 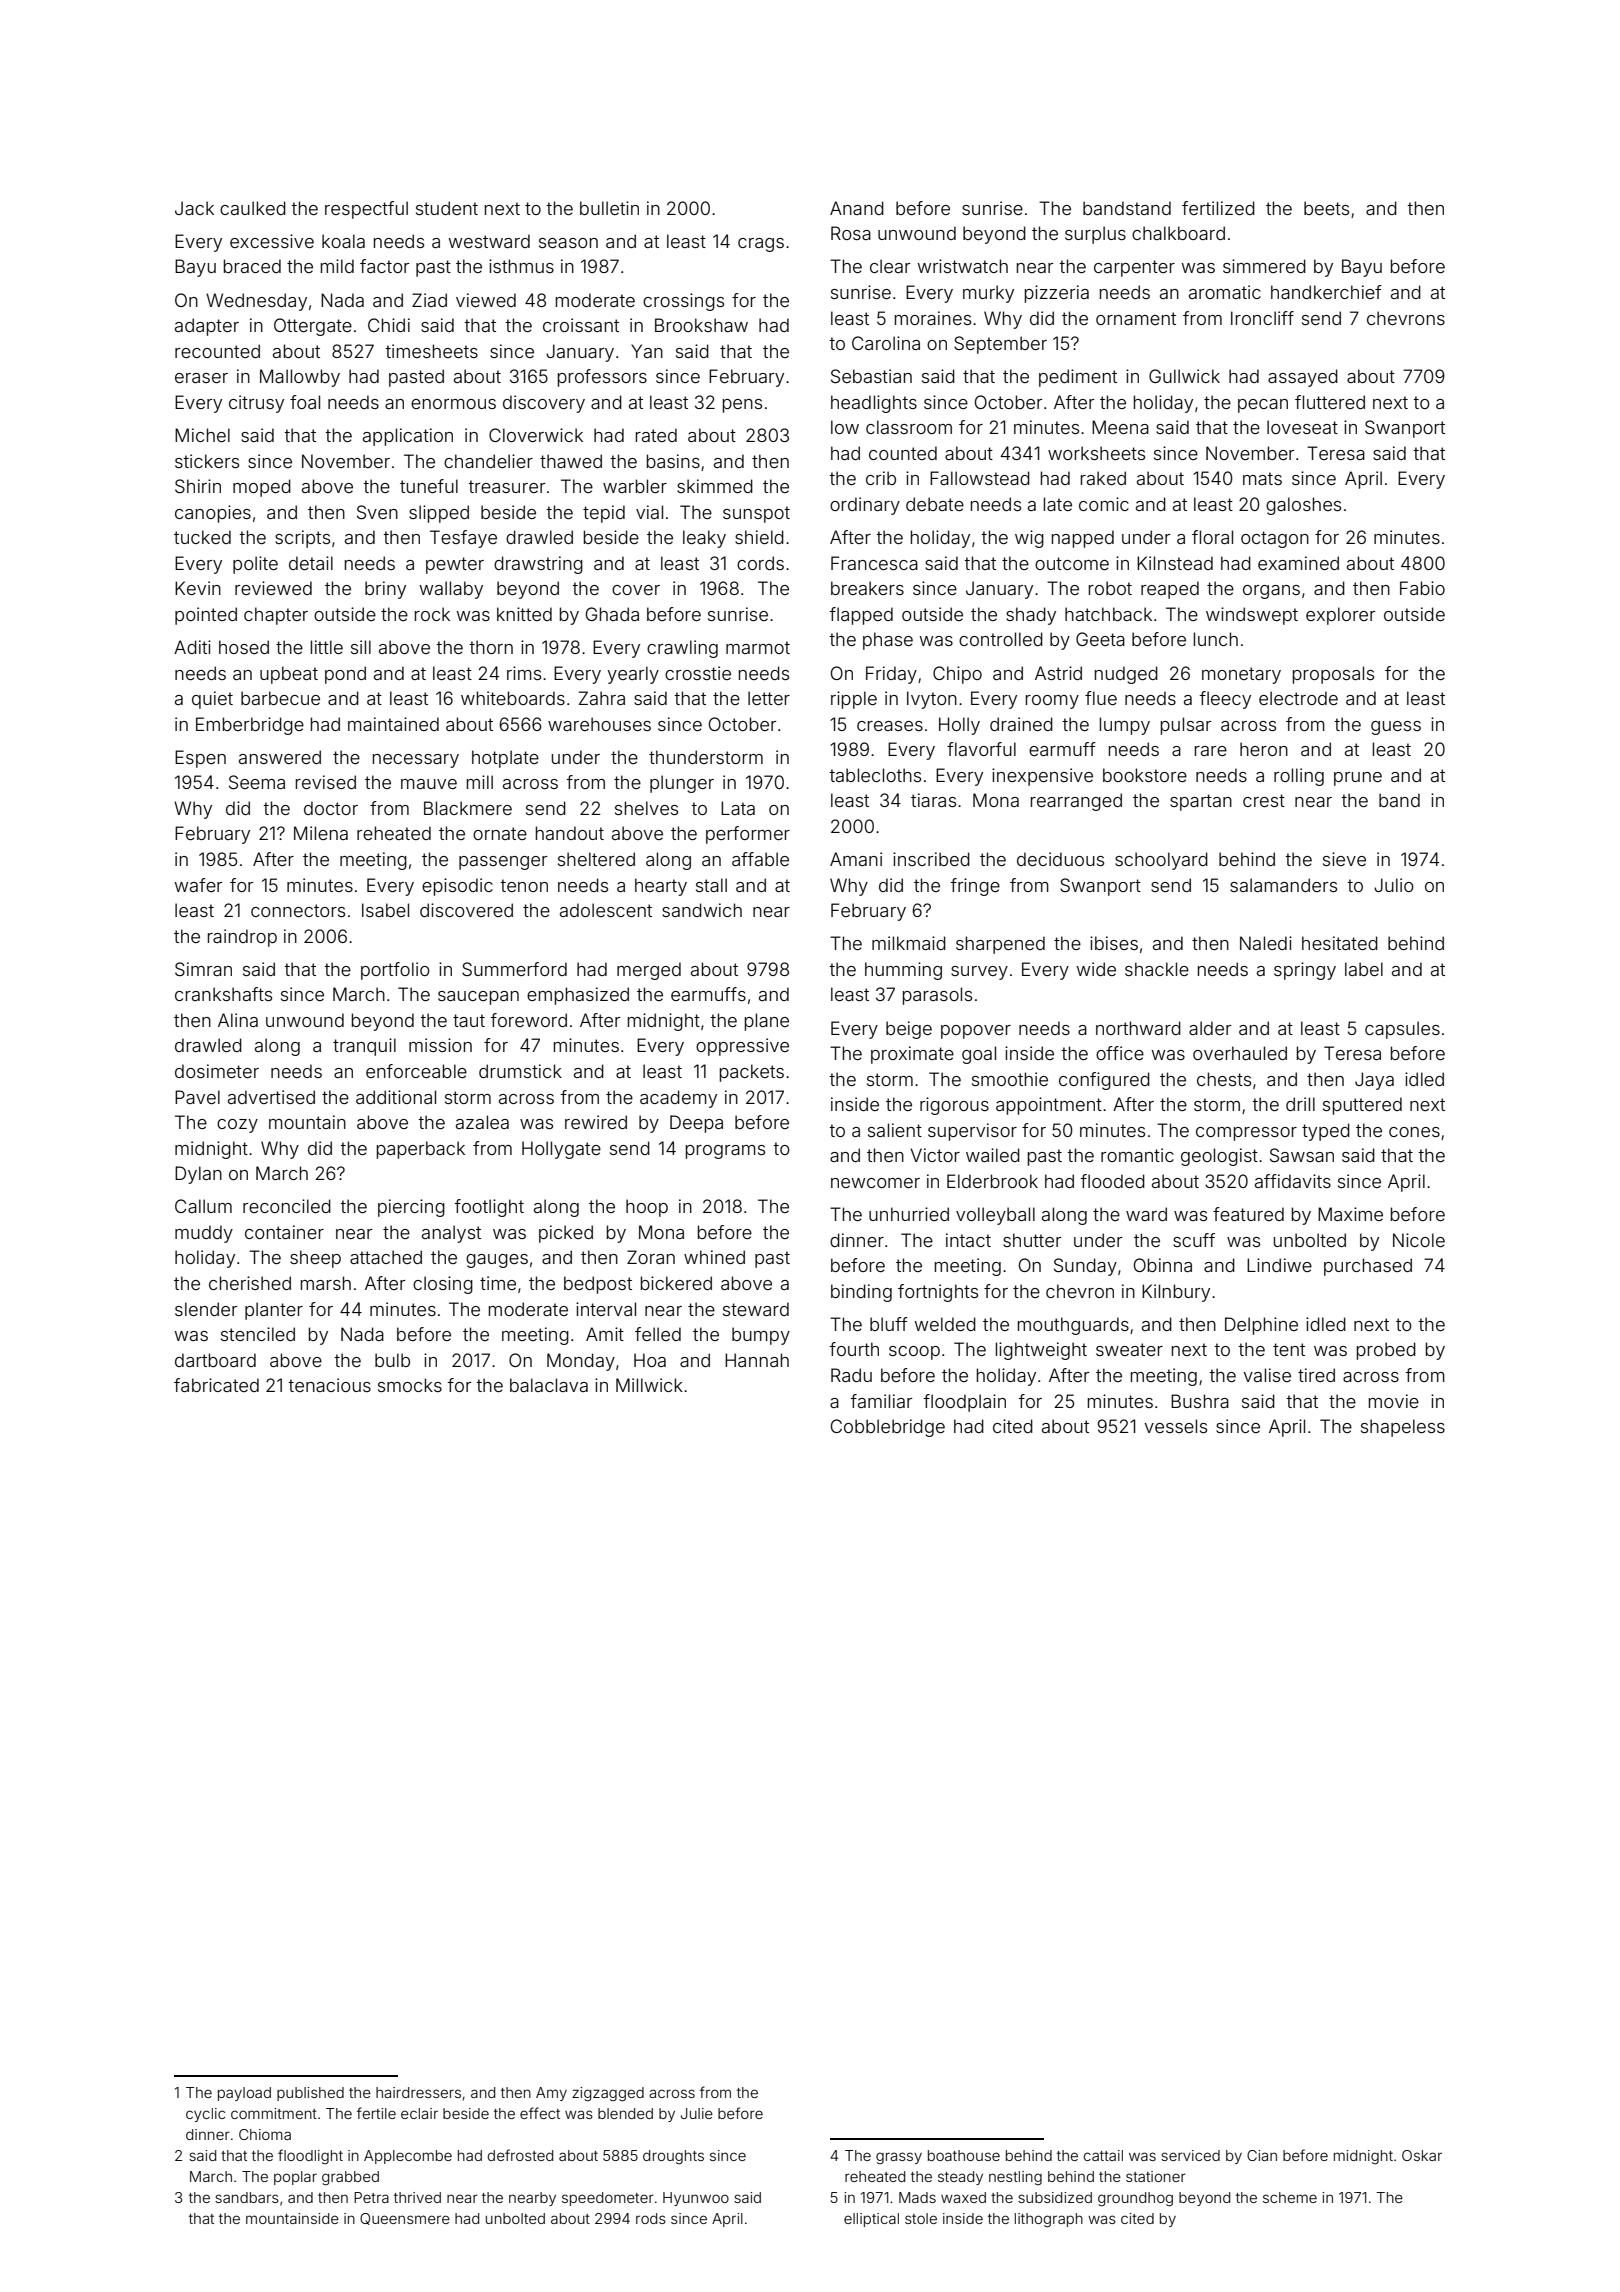 I want to click on sandbars, so click(x=247, y=2197).
